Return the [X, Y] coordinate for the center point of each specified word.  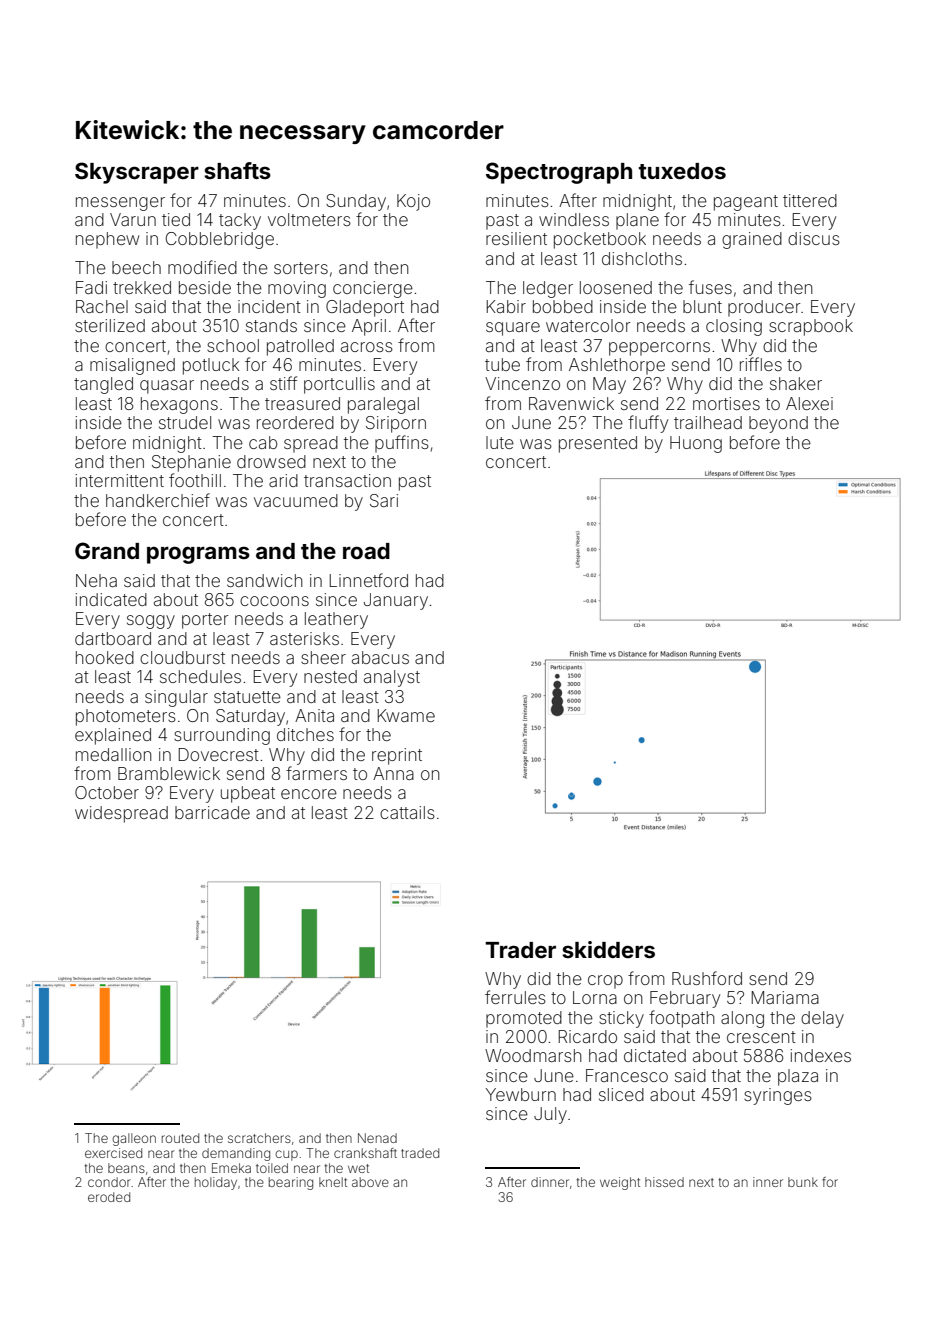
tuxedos [682, 171]
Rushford [707, 978]
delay [822, 1019]
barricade [212, 812]
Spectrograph [559, 173]
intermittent [119, 480]
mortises [726, 403]
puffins [402, 444]
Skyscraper [137, 173]
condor [109, 1182]
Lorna [595, 997]
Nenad [377, 1138]
